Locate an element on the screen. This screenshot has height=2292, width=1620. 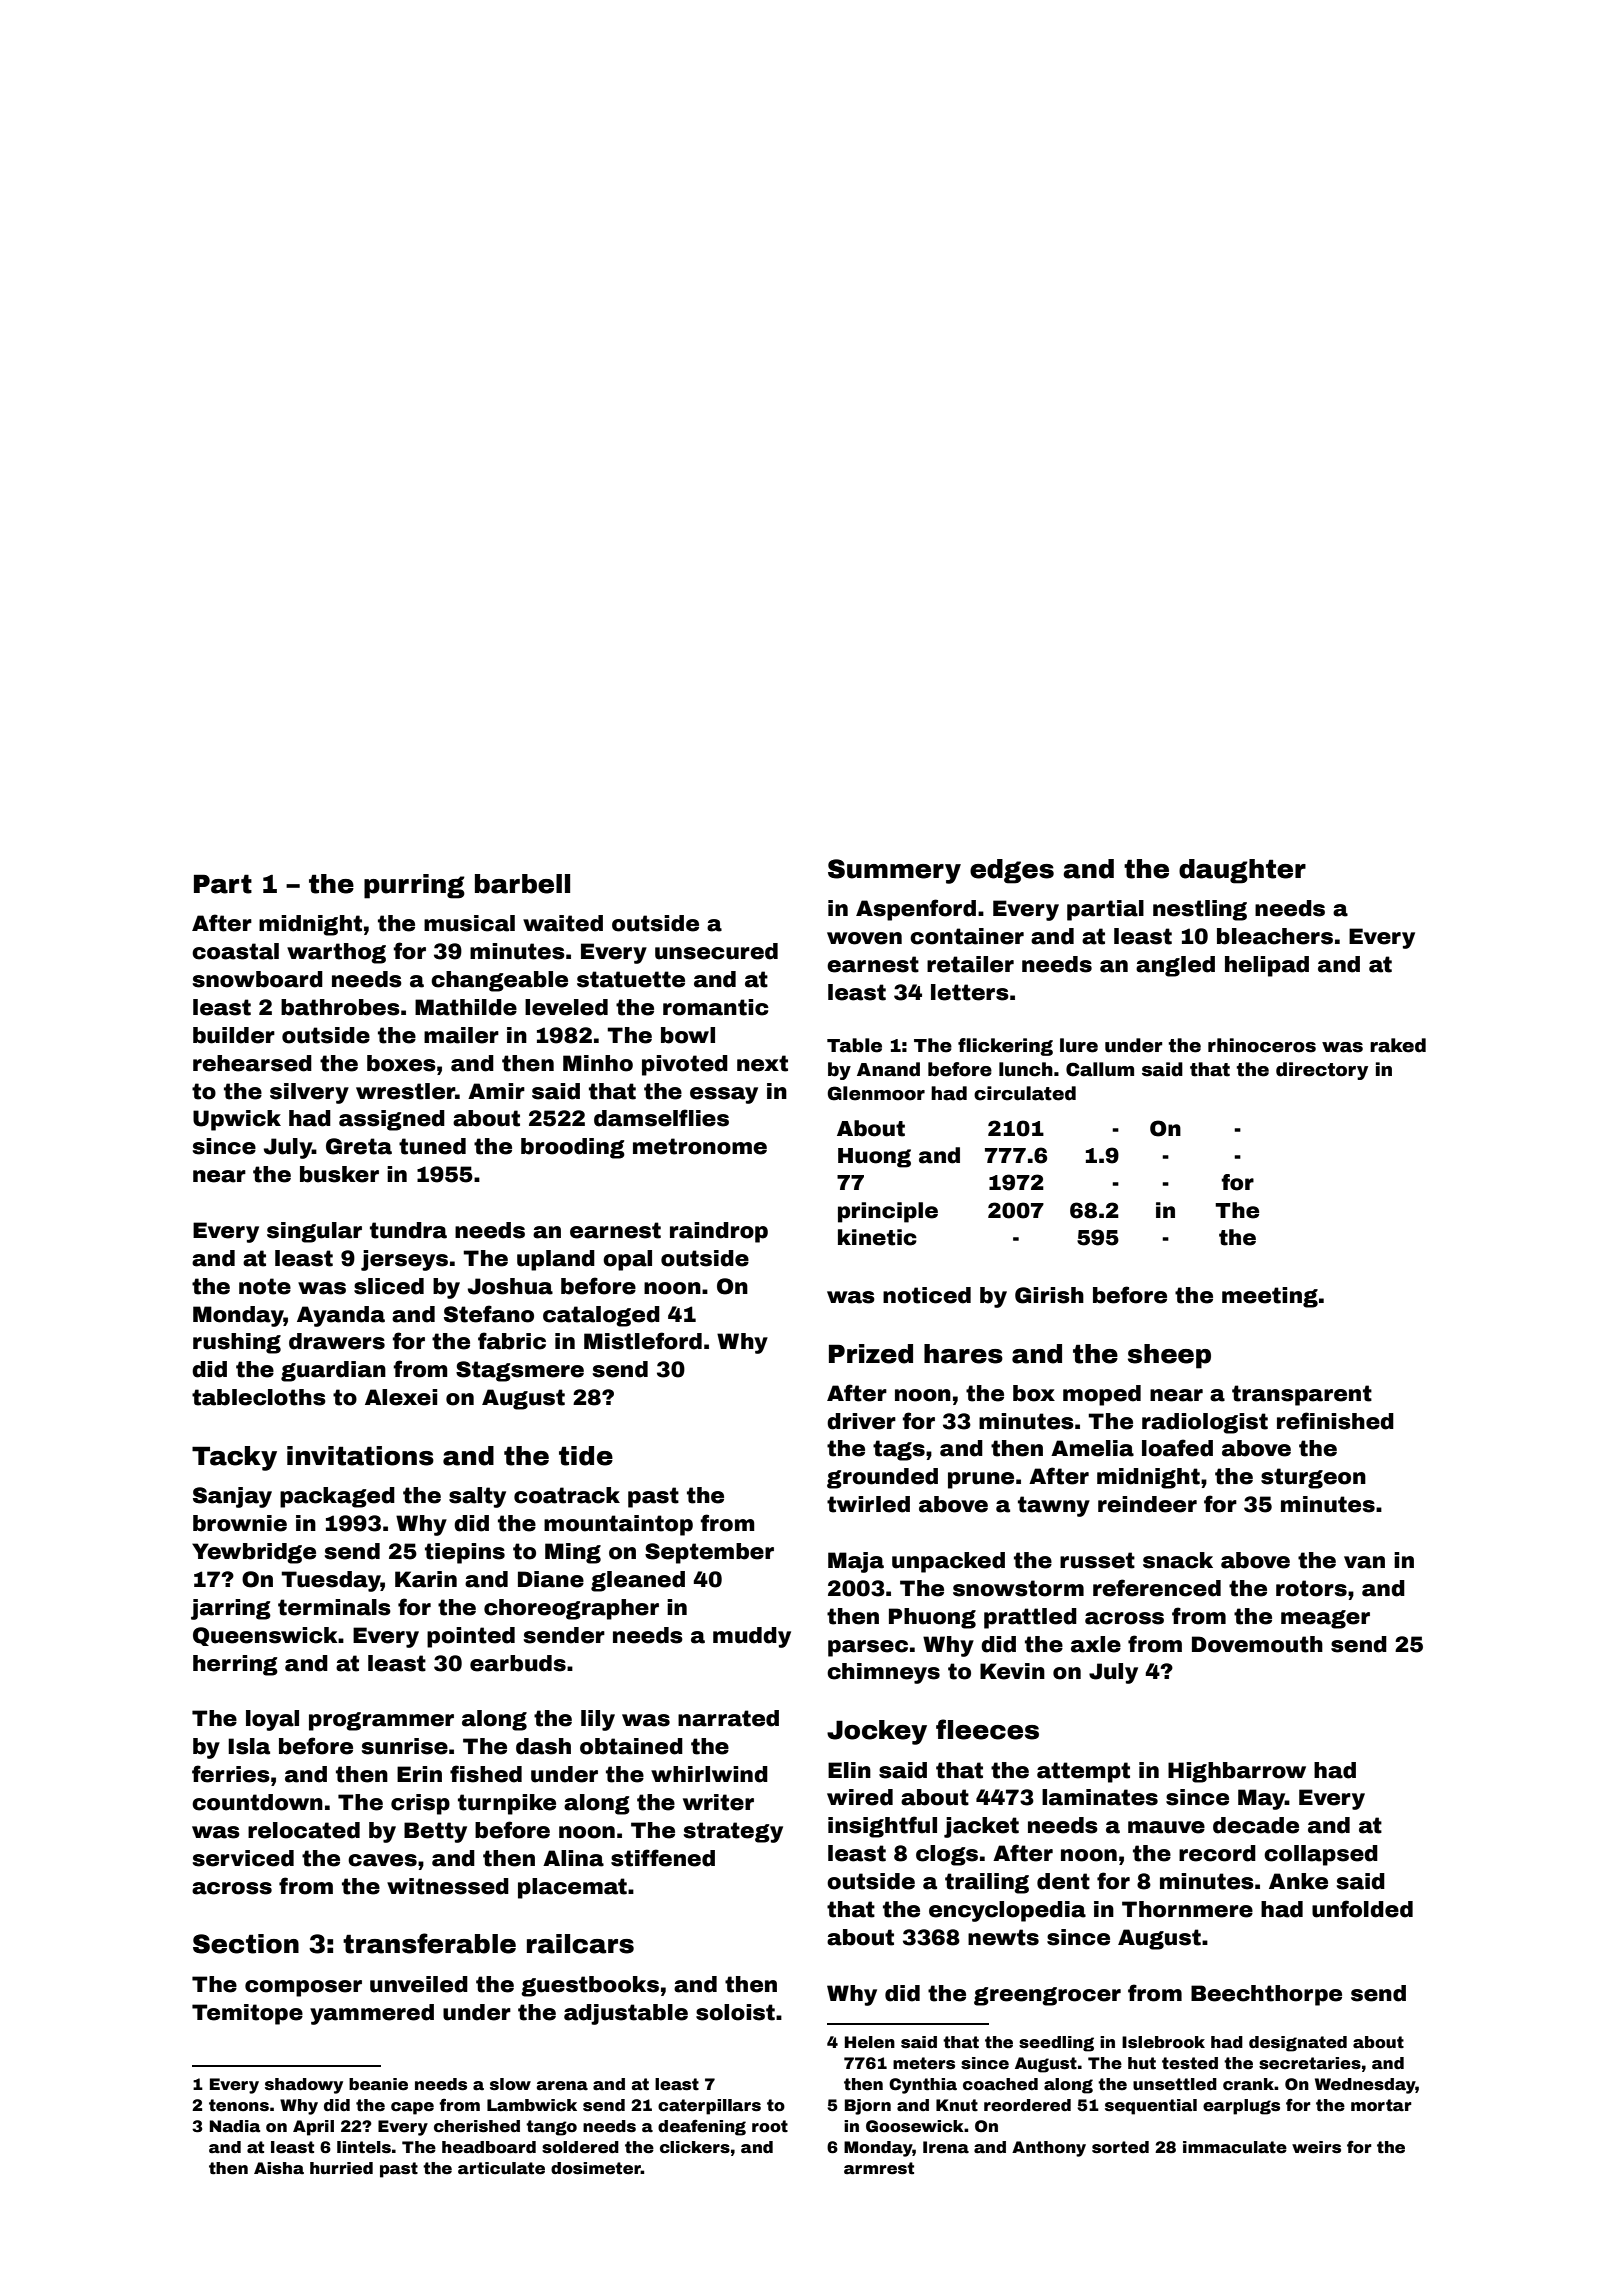
composer is located at coordinates (303, 1988).
